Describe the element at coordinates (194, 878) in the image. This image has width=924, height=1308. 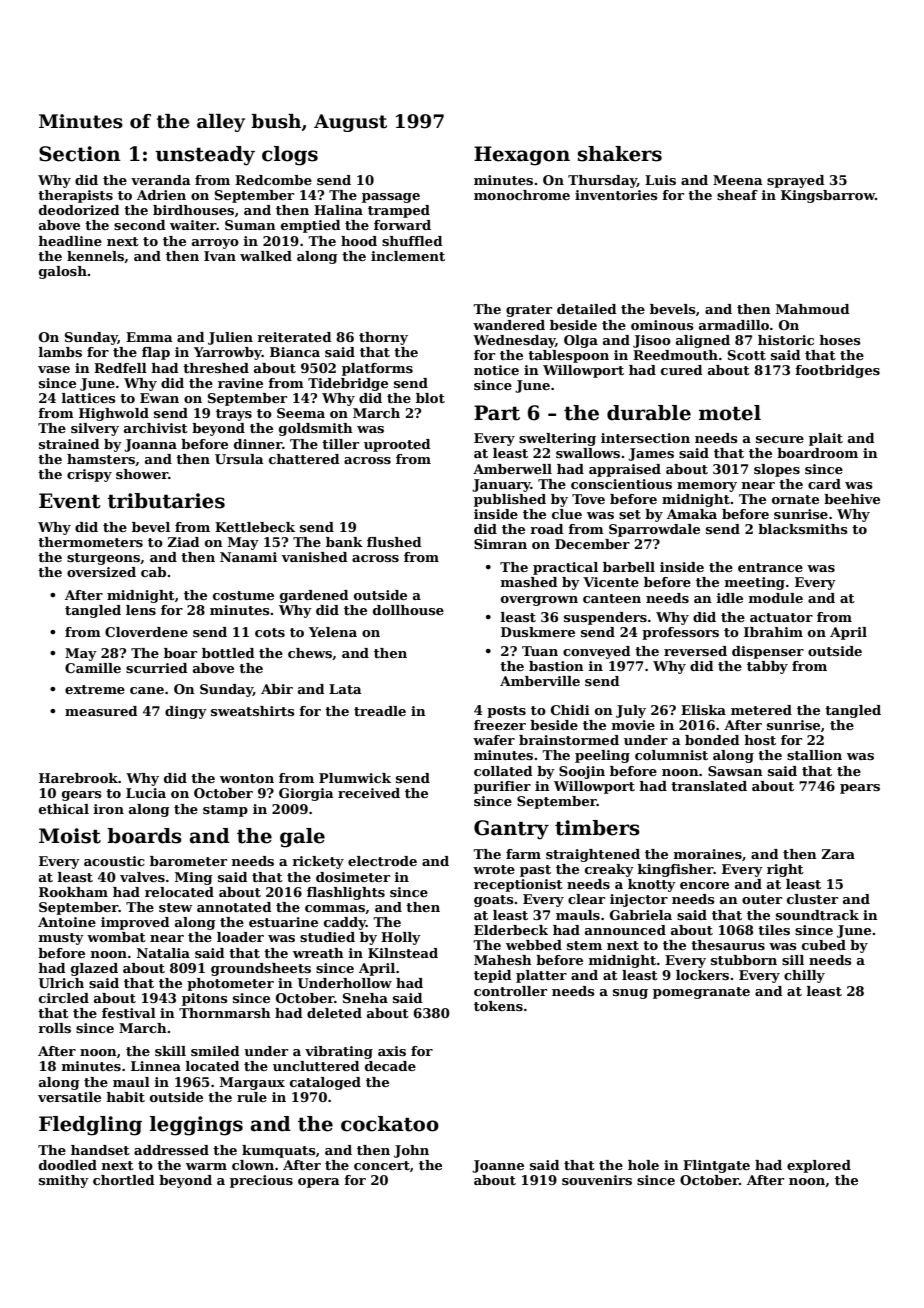
I see `Ming` at that location.
